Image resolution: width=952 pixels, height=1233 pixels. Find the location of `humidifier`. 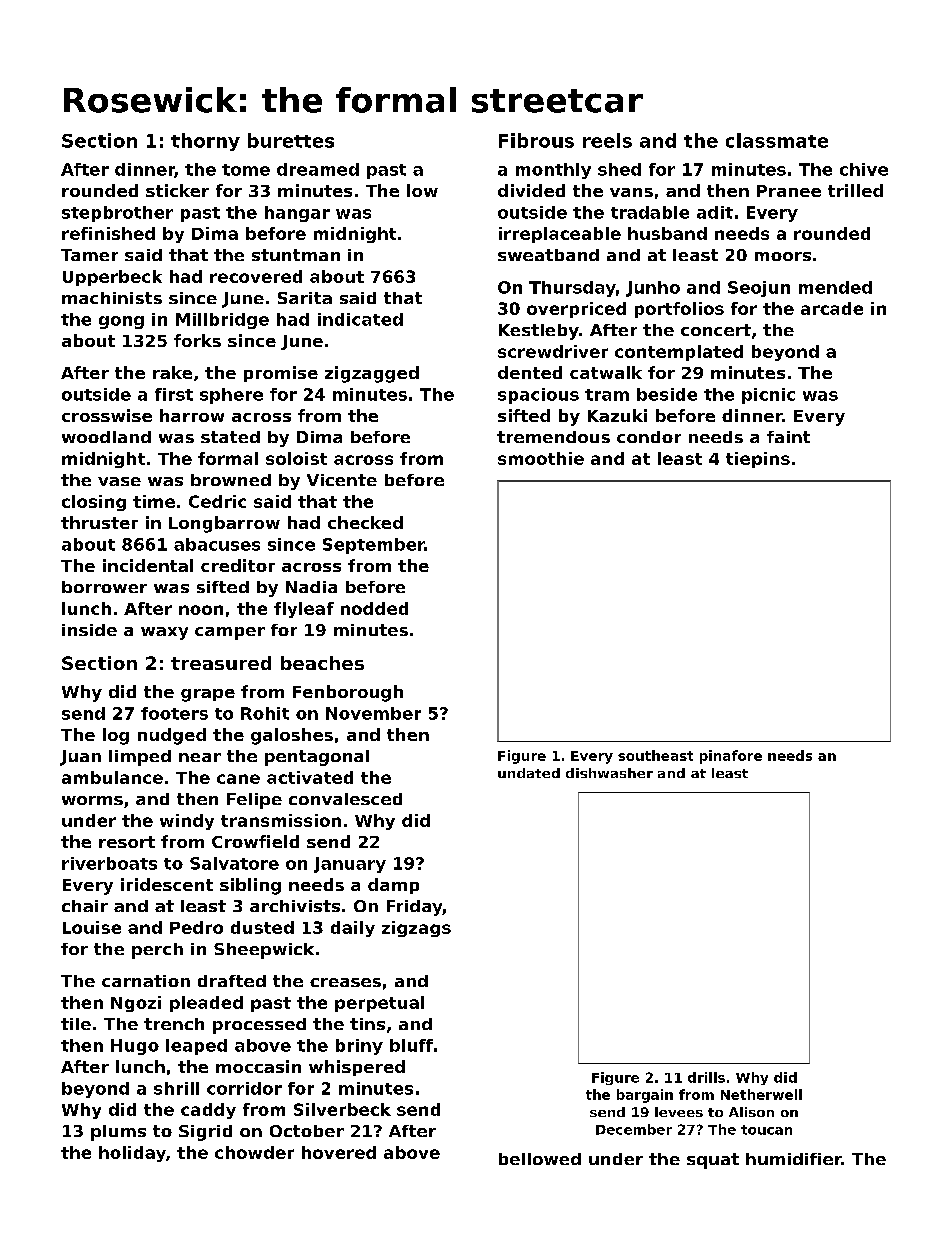

humidifier is located at coordinates (794, 1159).
